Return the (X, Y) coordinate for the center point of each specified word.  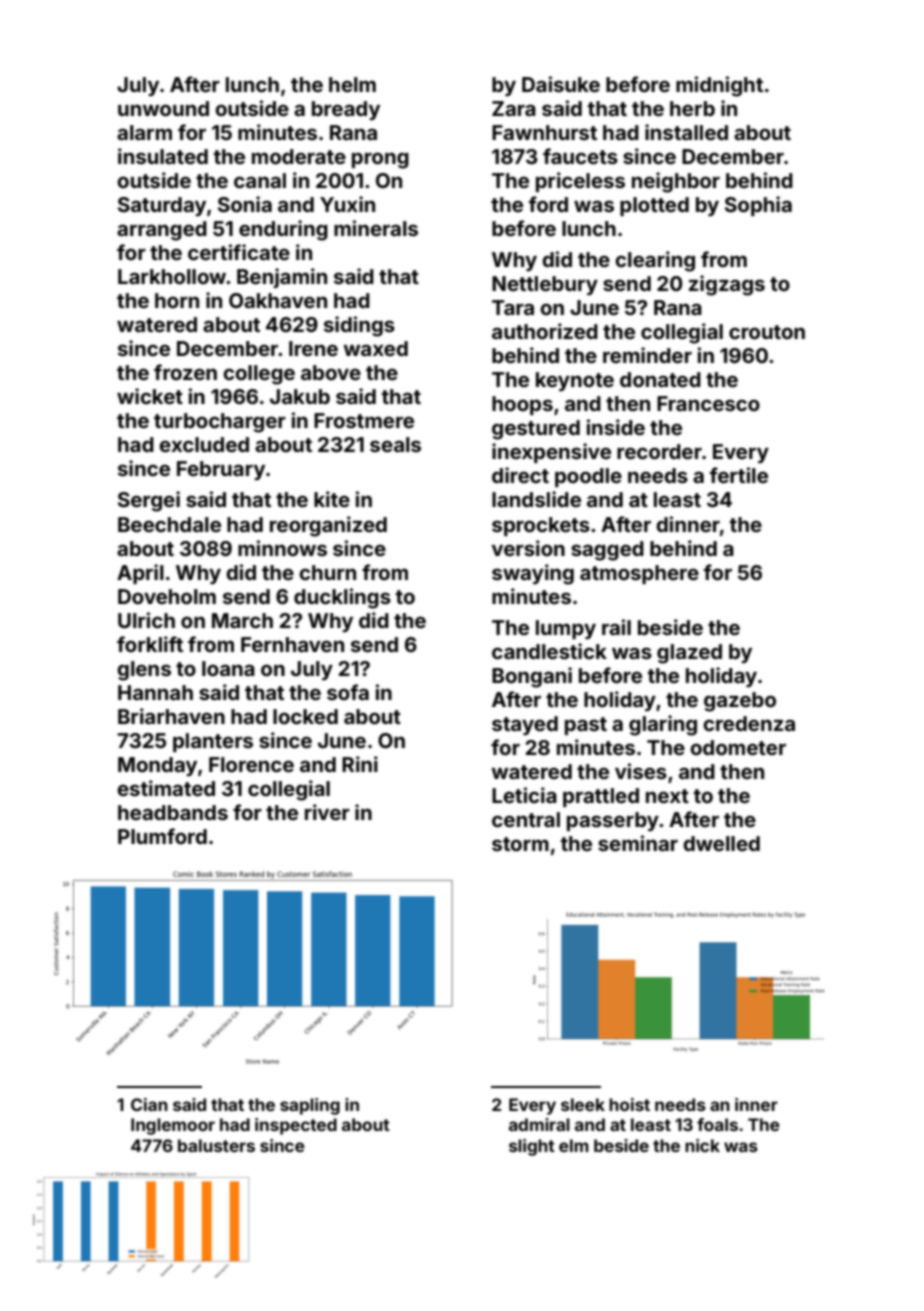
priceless (580, 182)
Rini (360, 764)
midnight (719, 86)
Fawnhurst (544, 132)
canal (260, 180)
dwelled (721, 843)
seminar (638, 843)
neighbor (676, 182)
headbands (173, 812)
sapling (310, 1106)
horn (177, 300)
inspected (296, 1126)
